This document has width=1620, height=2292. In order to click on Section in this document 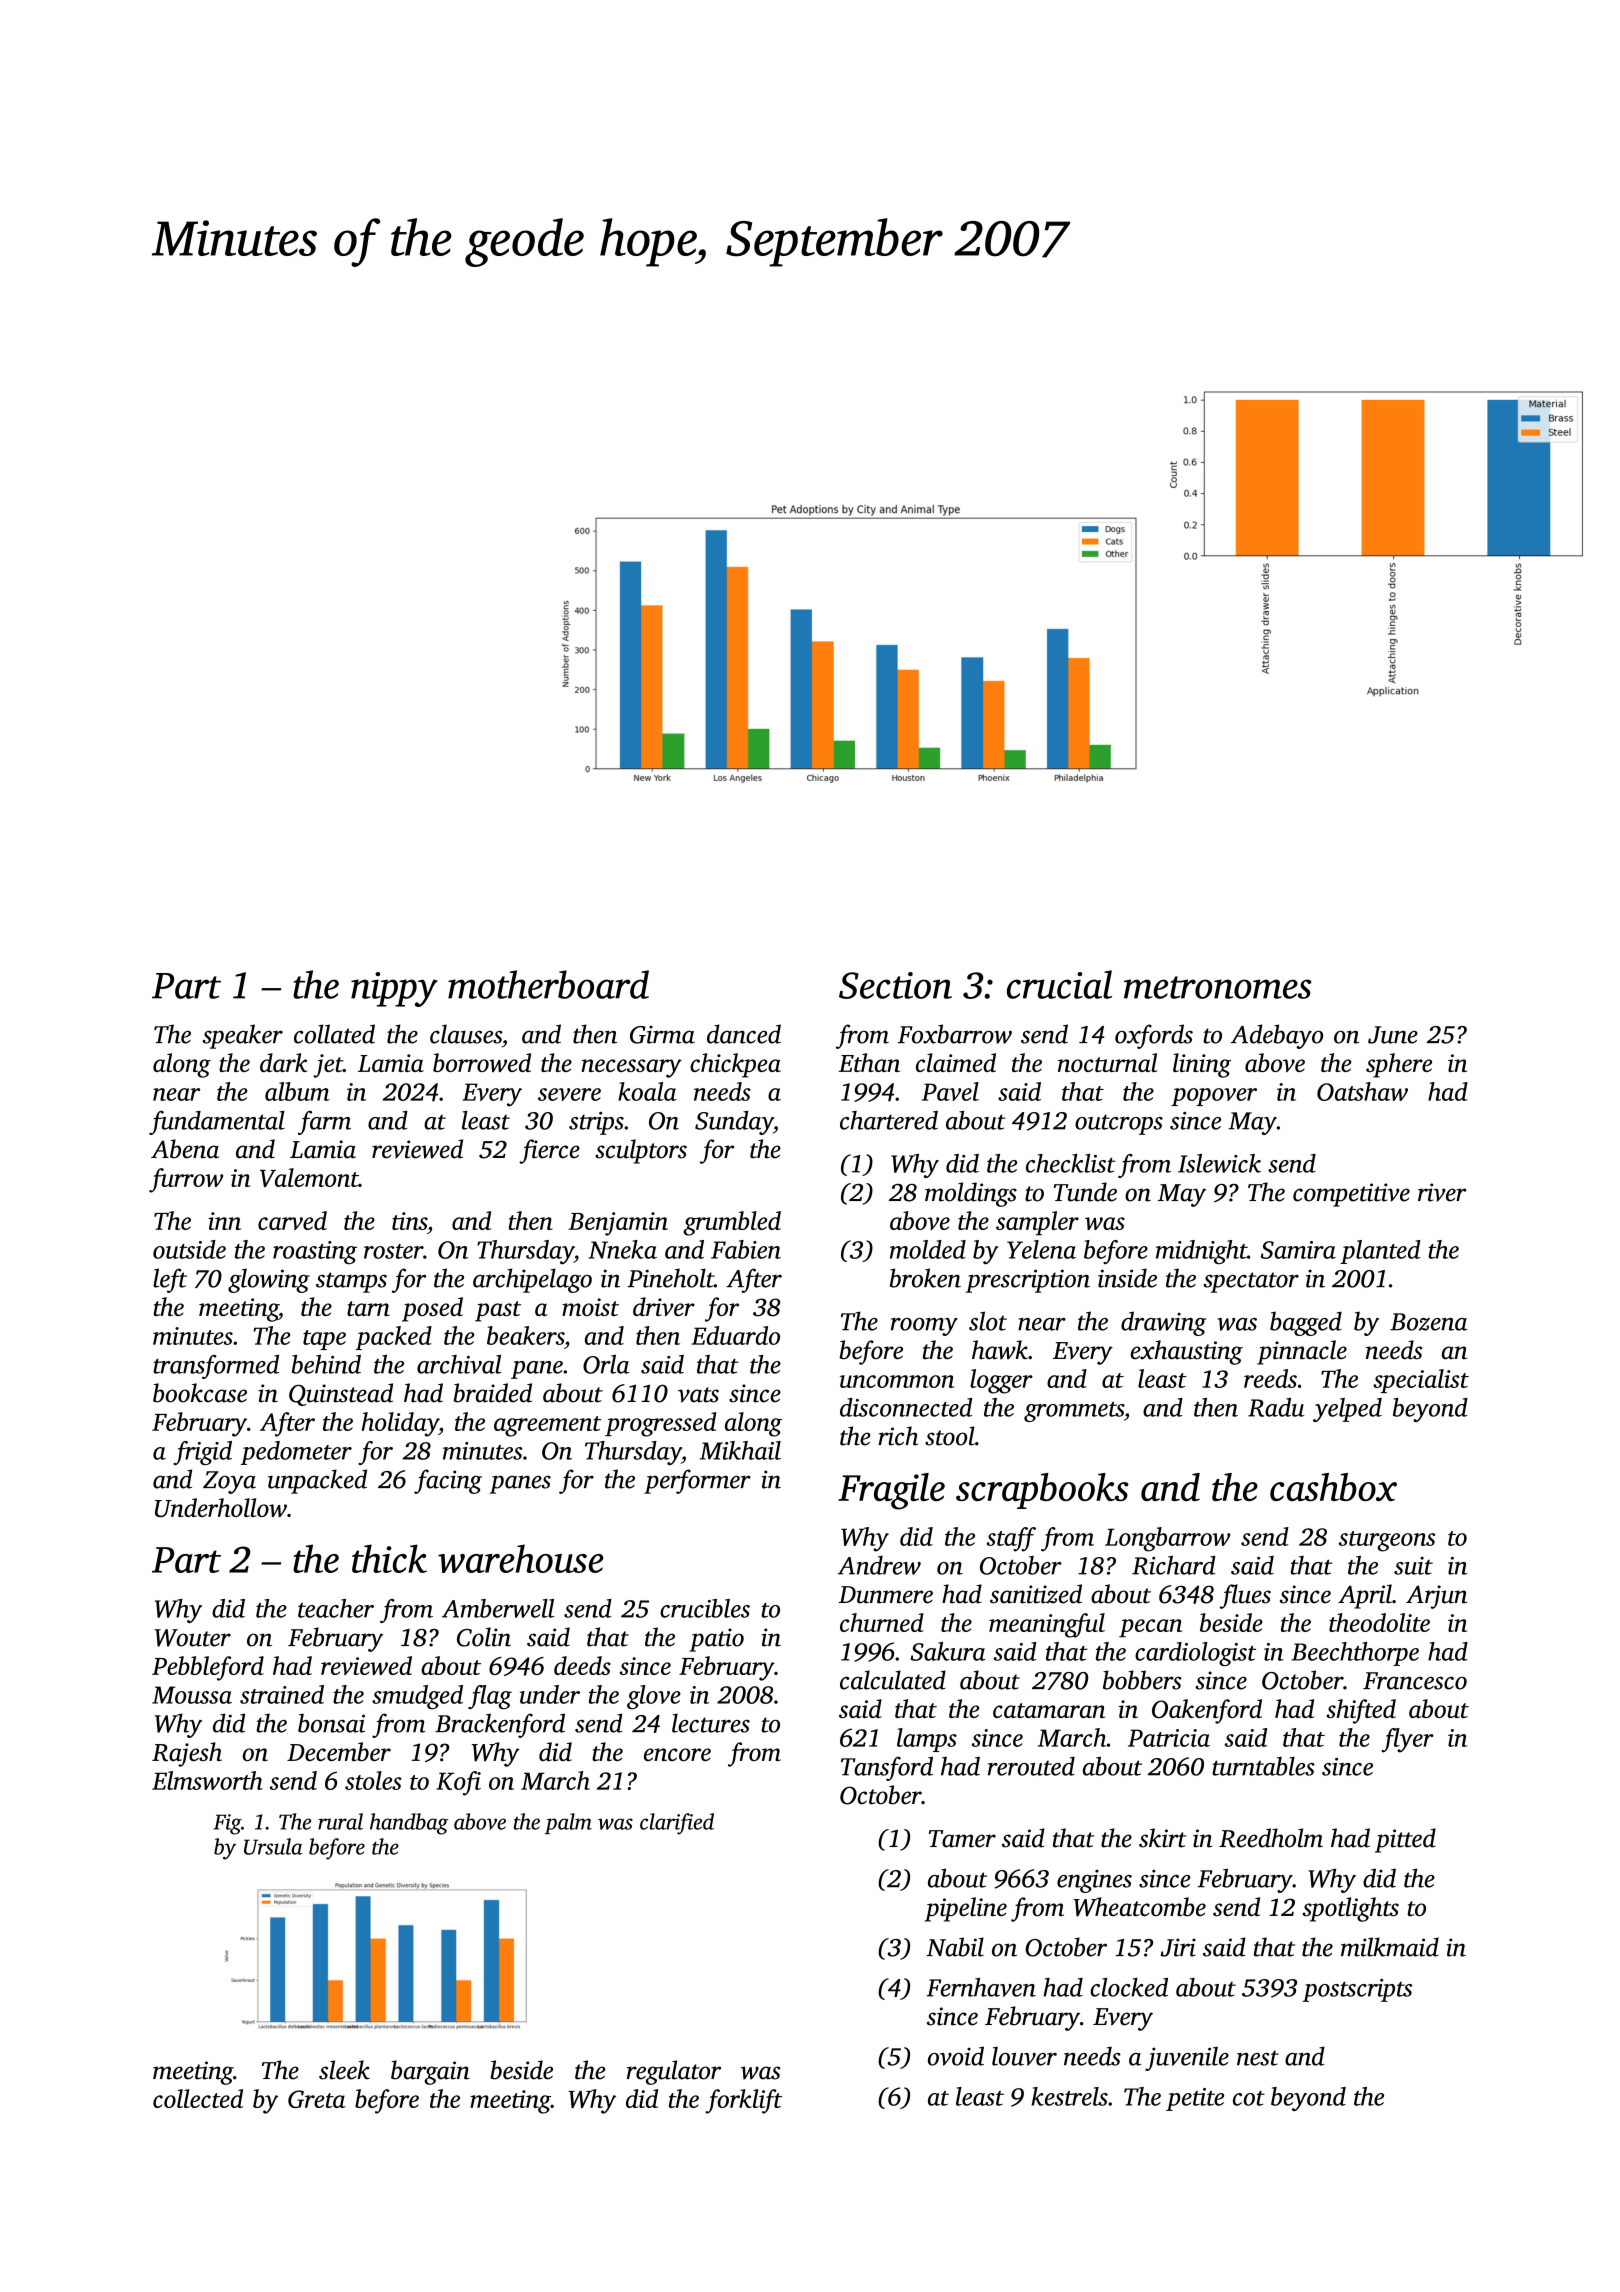, I will do `click(895, 985)`.
